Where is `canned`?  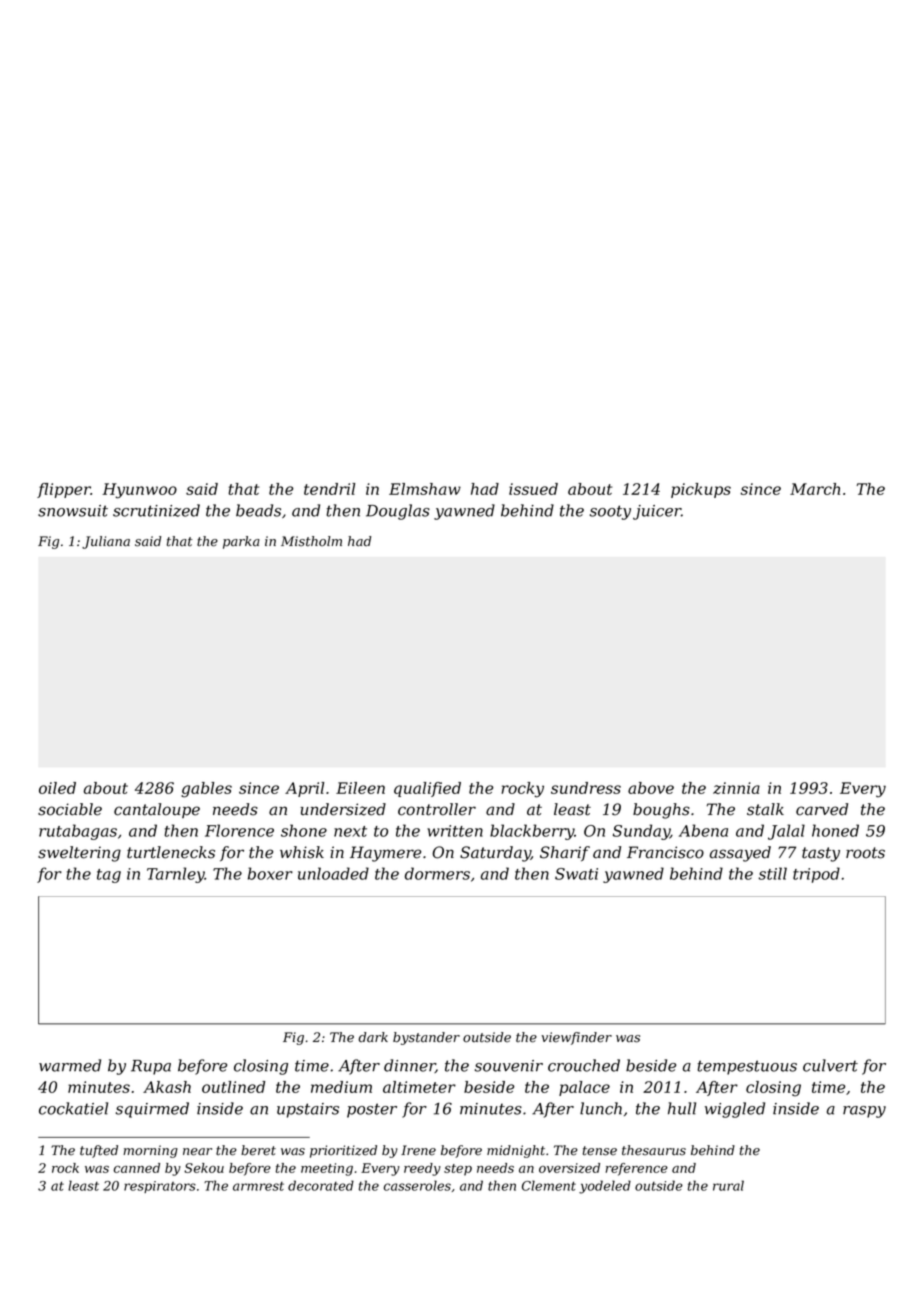 canned is located at coordinates (137, 1168).
